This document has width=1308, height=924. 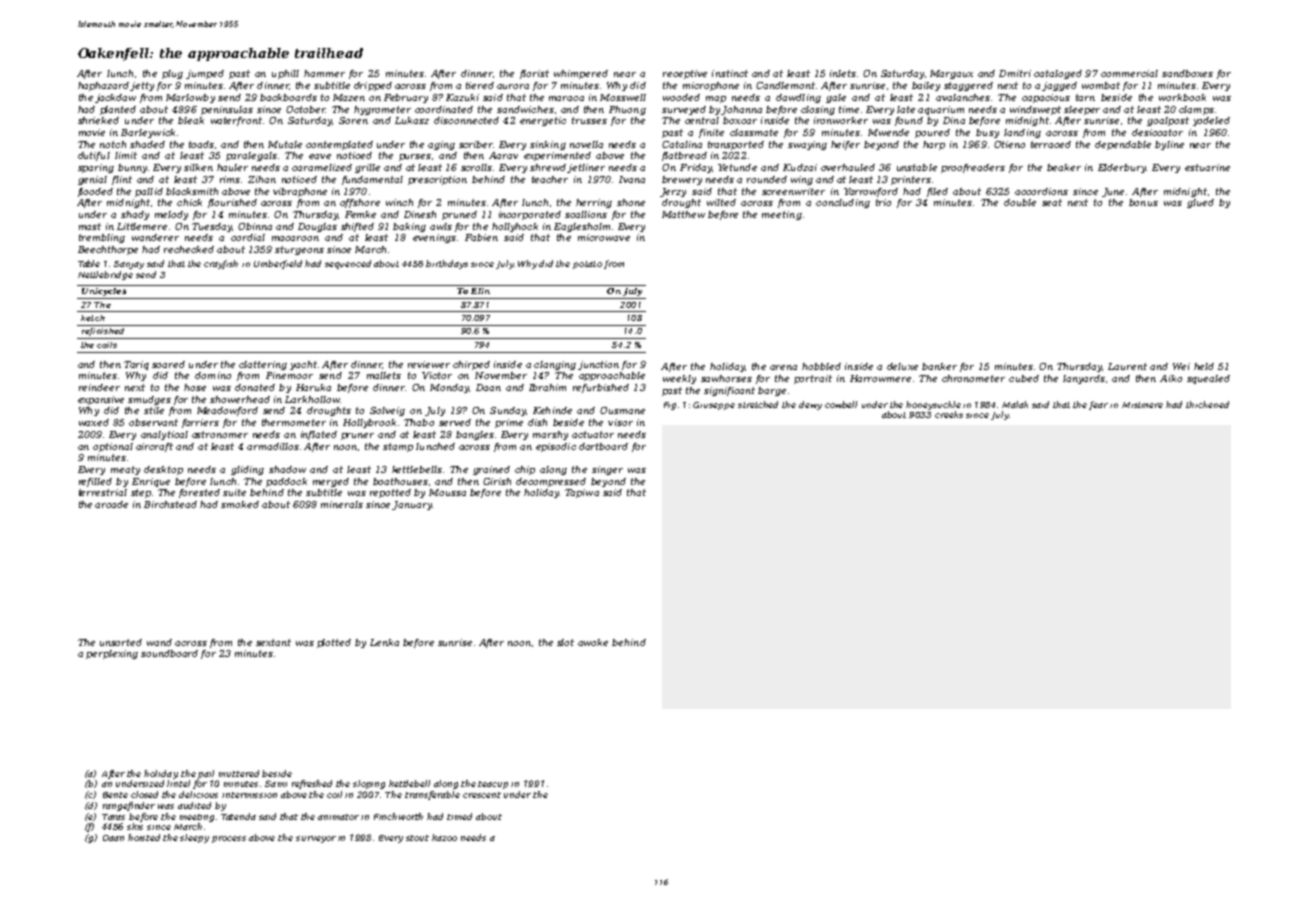 I want to click on stout, so click(x=417, y=838).
